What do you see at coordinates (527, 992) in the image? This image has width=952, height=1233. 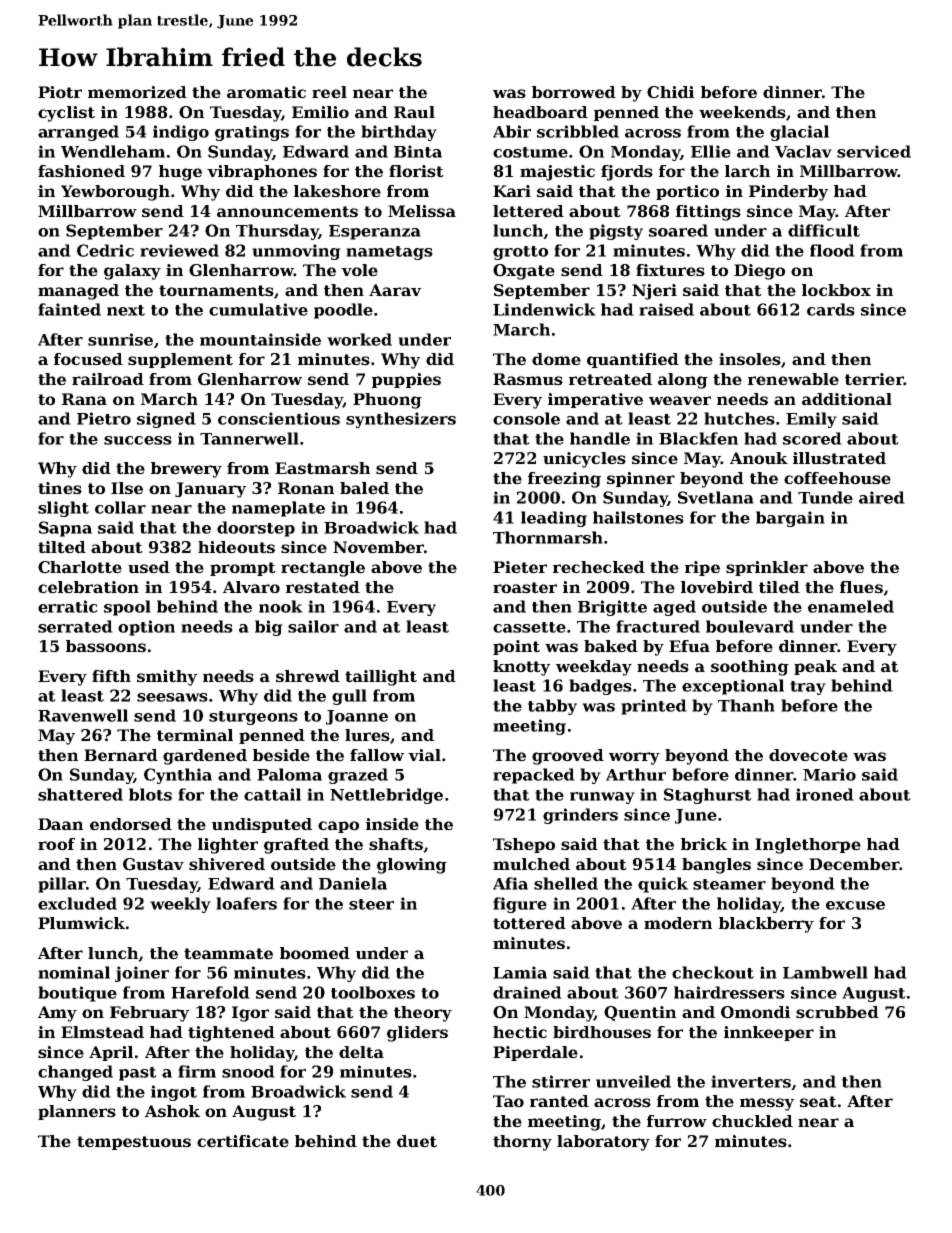 I see `drained` at bounding box center [527, 992].
